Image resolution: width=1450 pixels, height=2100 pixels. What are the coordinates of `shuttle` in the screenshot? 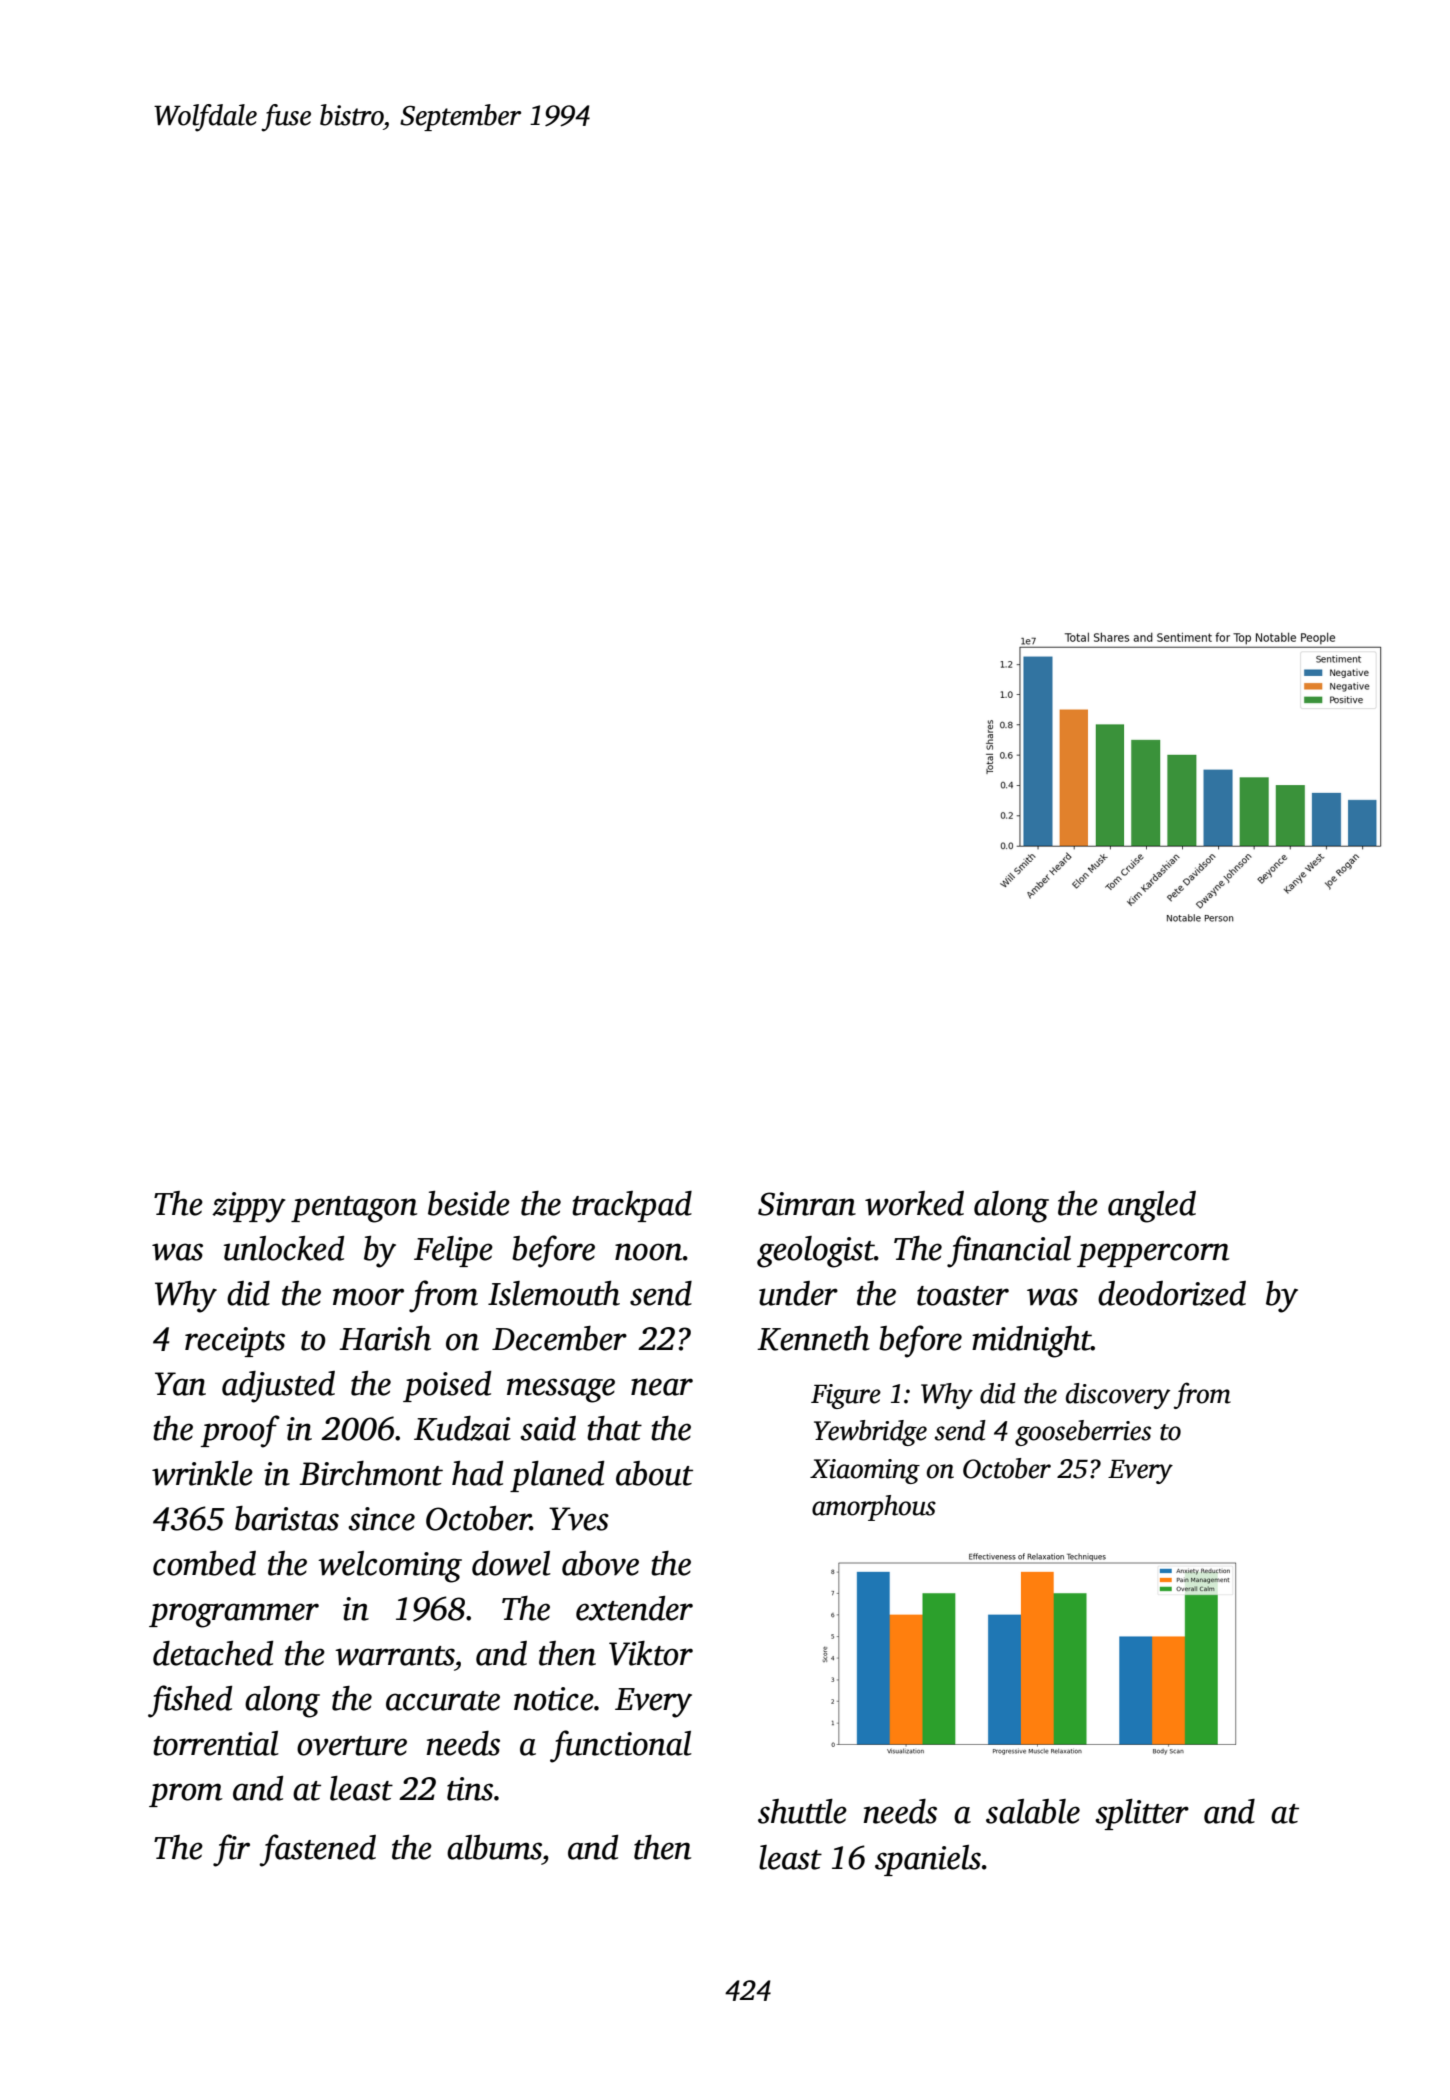 It's located at (802, 1811).
